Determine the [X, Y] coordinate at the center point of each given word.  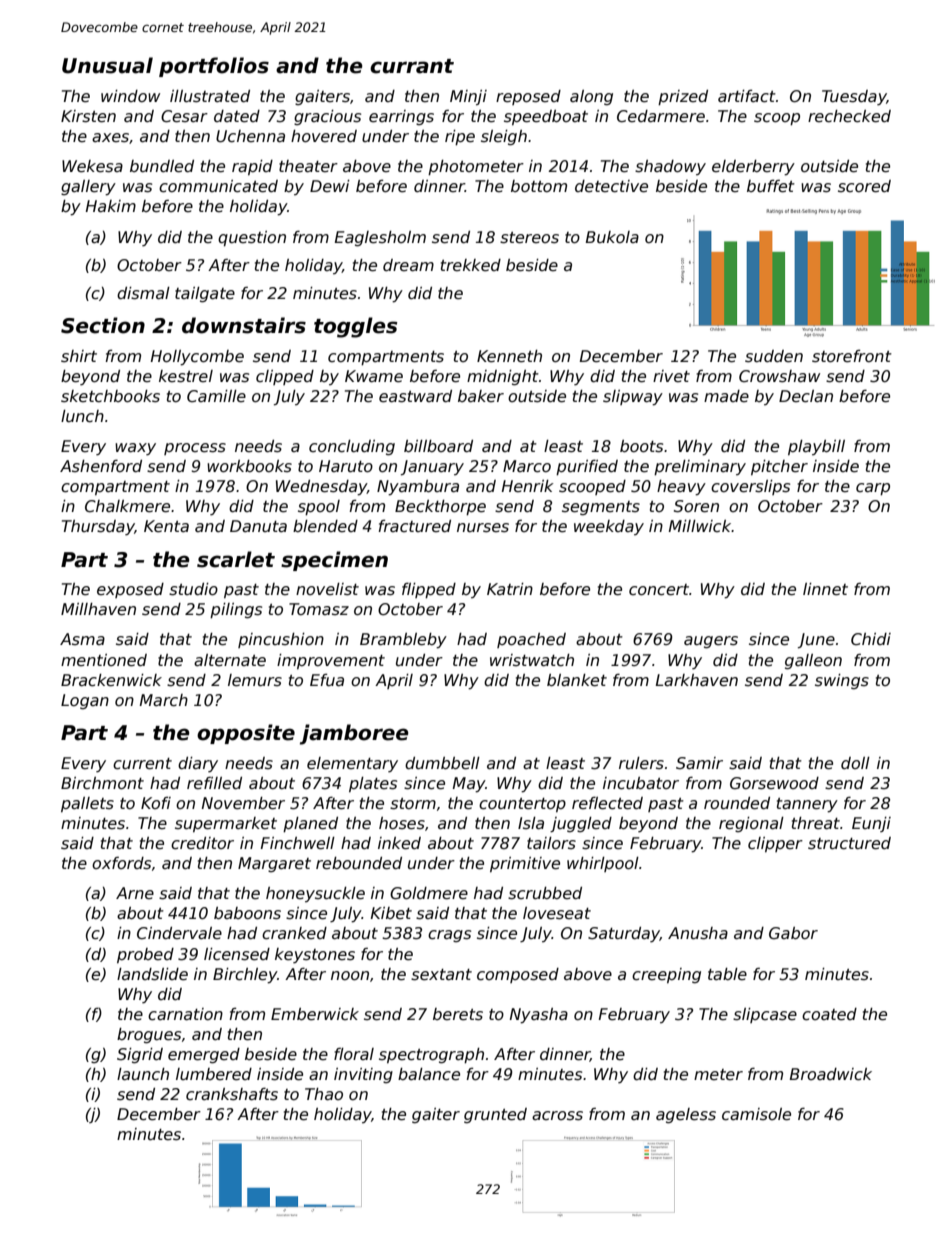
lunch [82, 416]
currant [412, 66]
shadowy [670, 167]
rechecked [849, 116]
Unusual [107, 65]
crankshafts [232, 1094]
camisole [756, 1114]
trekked [471, 265]
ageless [686, 1115]
